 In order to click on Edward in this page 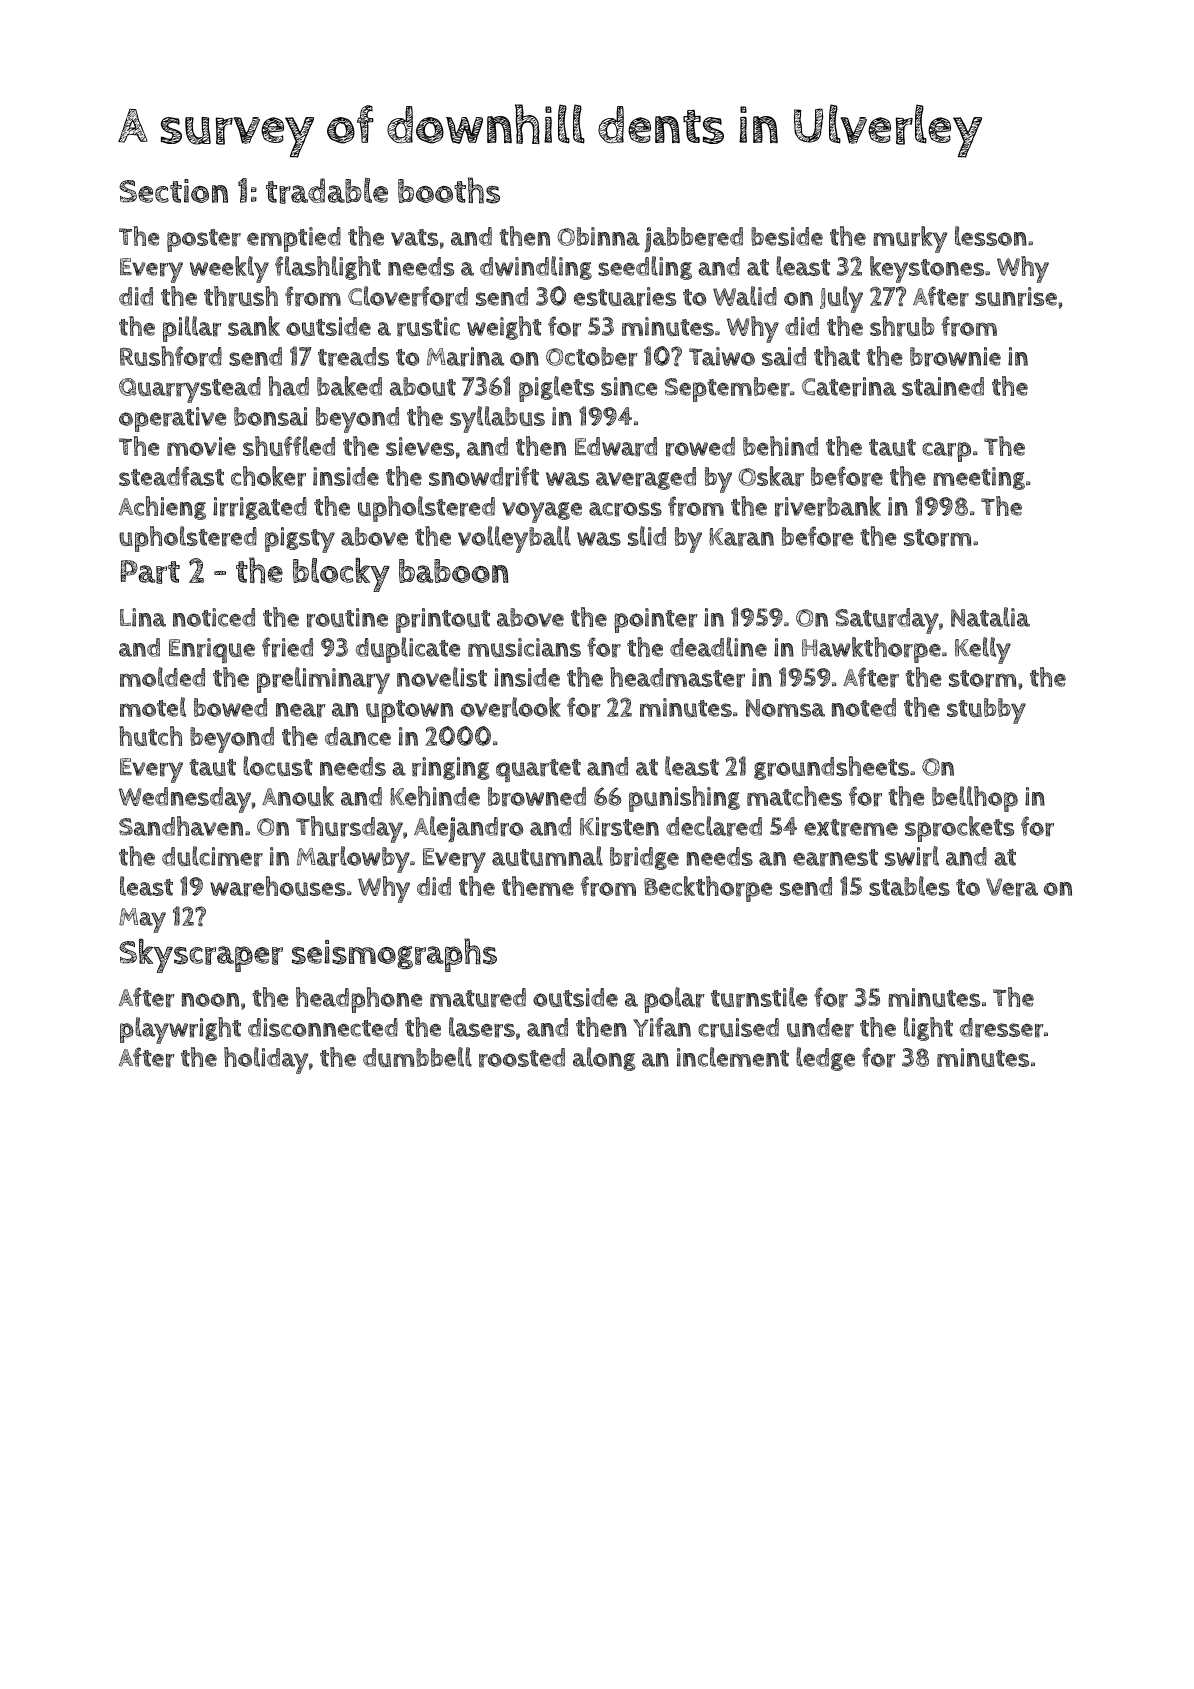, I will do `click(616, 447)`.
